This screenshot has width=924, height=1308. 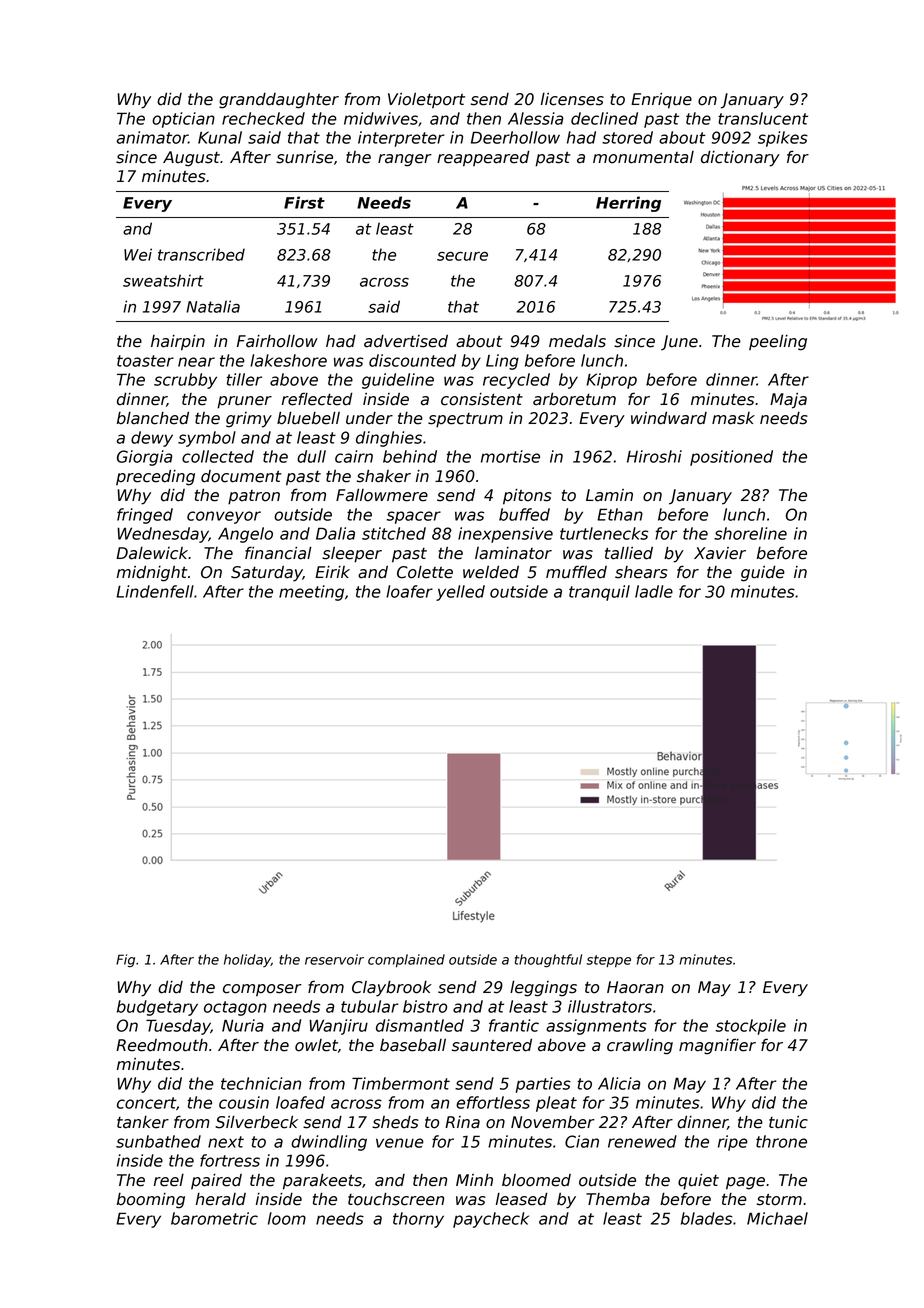 What do you see at coordinates (654, 591) in the screenshot?
I see `ladle` at bounding box center [654, 591].
